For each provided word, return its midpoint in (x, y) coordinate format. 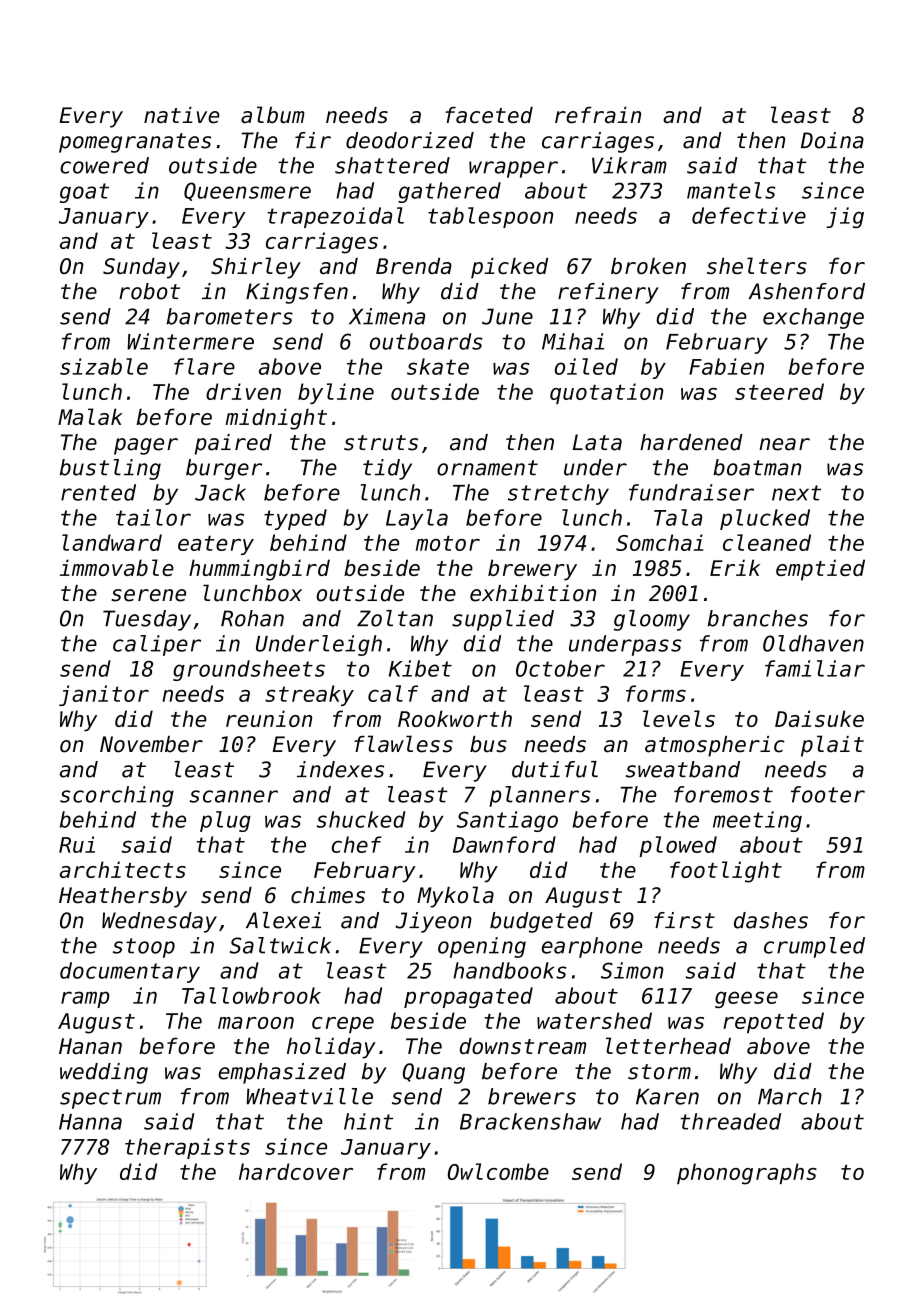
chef (357, 844)
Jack (220, 492)
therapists (187, 1148)
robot (149, 291)
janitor (104, 695)
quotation (607, 393)
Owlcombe (498, 1171)
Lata (597, 442)
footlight (726, 872)
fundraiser (691, 492)
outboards (426, 341)
